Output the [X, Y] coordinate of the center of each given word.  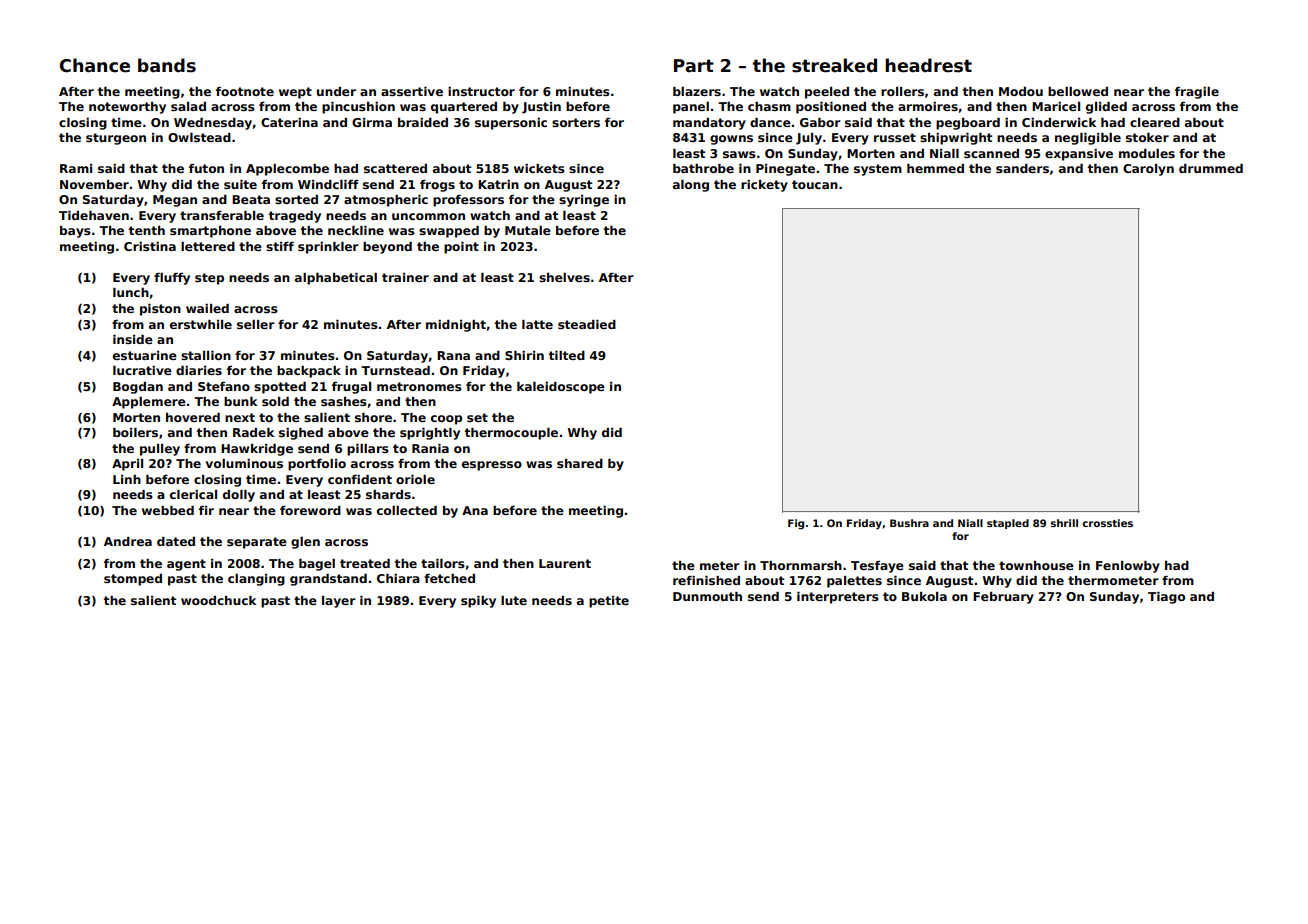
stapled [1008, 524]
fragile [1197, 93]
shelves [564, 277]
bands [167, 65]
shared [580, 463]
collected [407, 510]
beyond [387, 248]
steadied [587, 324]
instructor [481, 91]
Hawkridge [257, 450]
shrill [1064, 523]
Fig [796, 524]
